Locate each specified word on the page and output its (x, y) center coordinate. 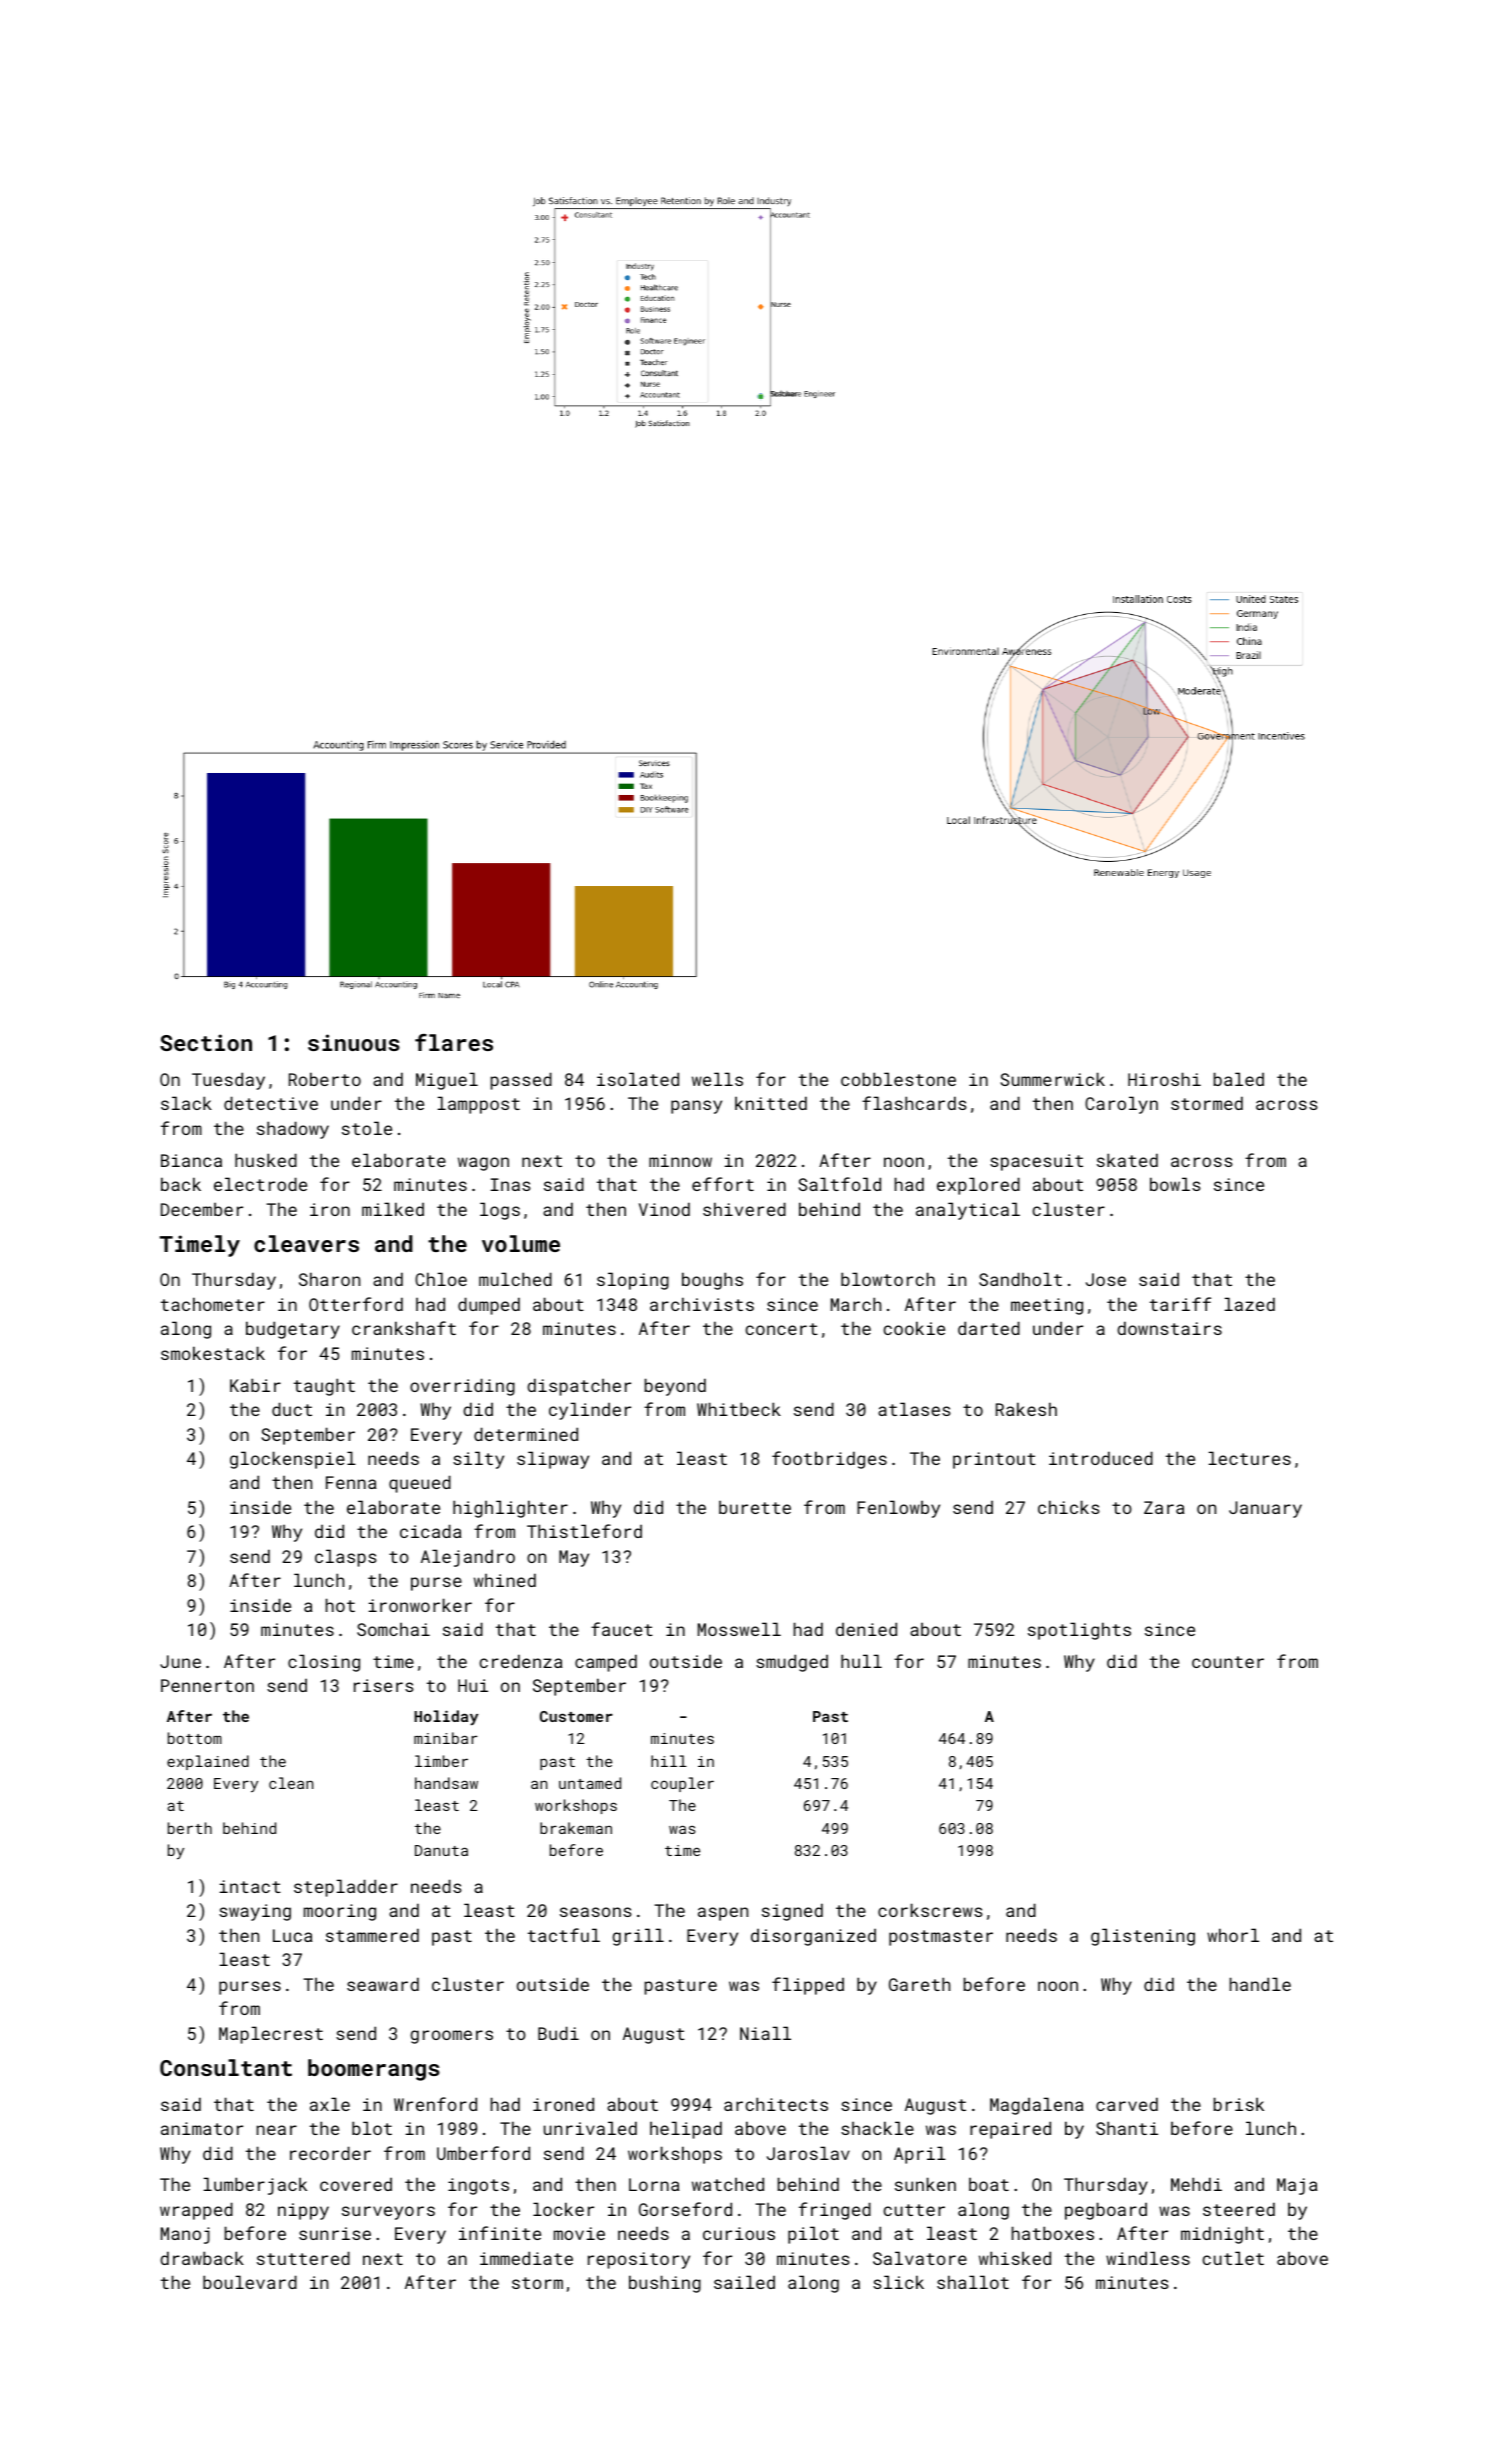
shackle (877, 2128)
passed (521, 1081)
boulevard (250, 2282)
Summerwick (1052, 1079)
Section (206, 1042)
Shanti (1127, 2128)
